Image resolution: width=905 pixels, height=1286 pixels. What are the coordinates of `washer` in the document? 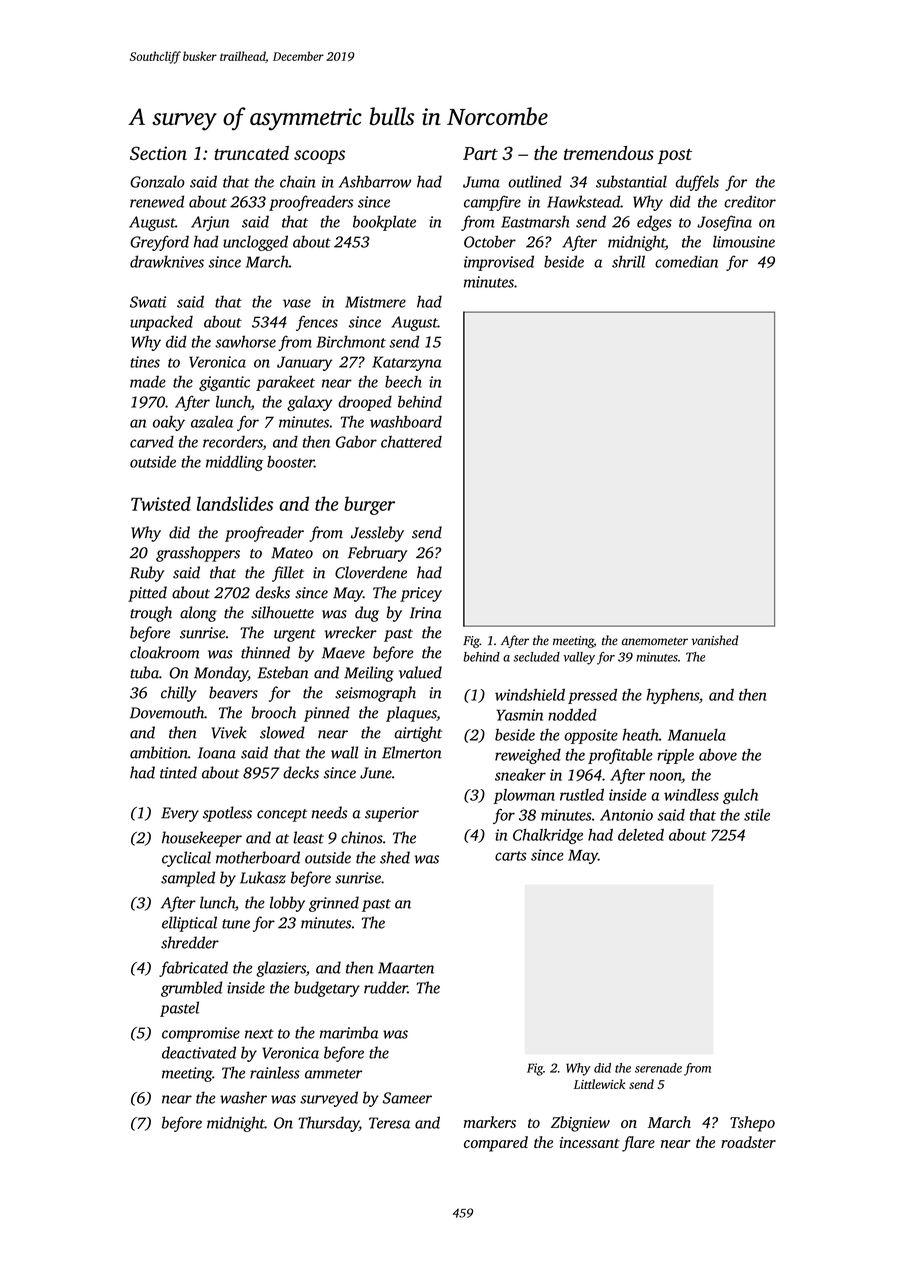 It's located at (243, 1097).
